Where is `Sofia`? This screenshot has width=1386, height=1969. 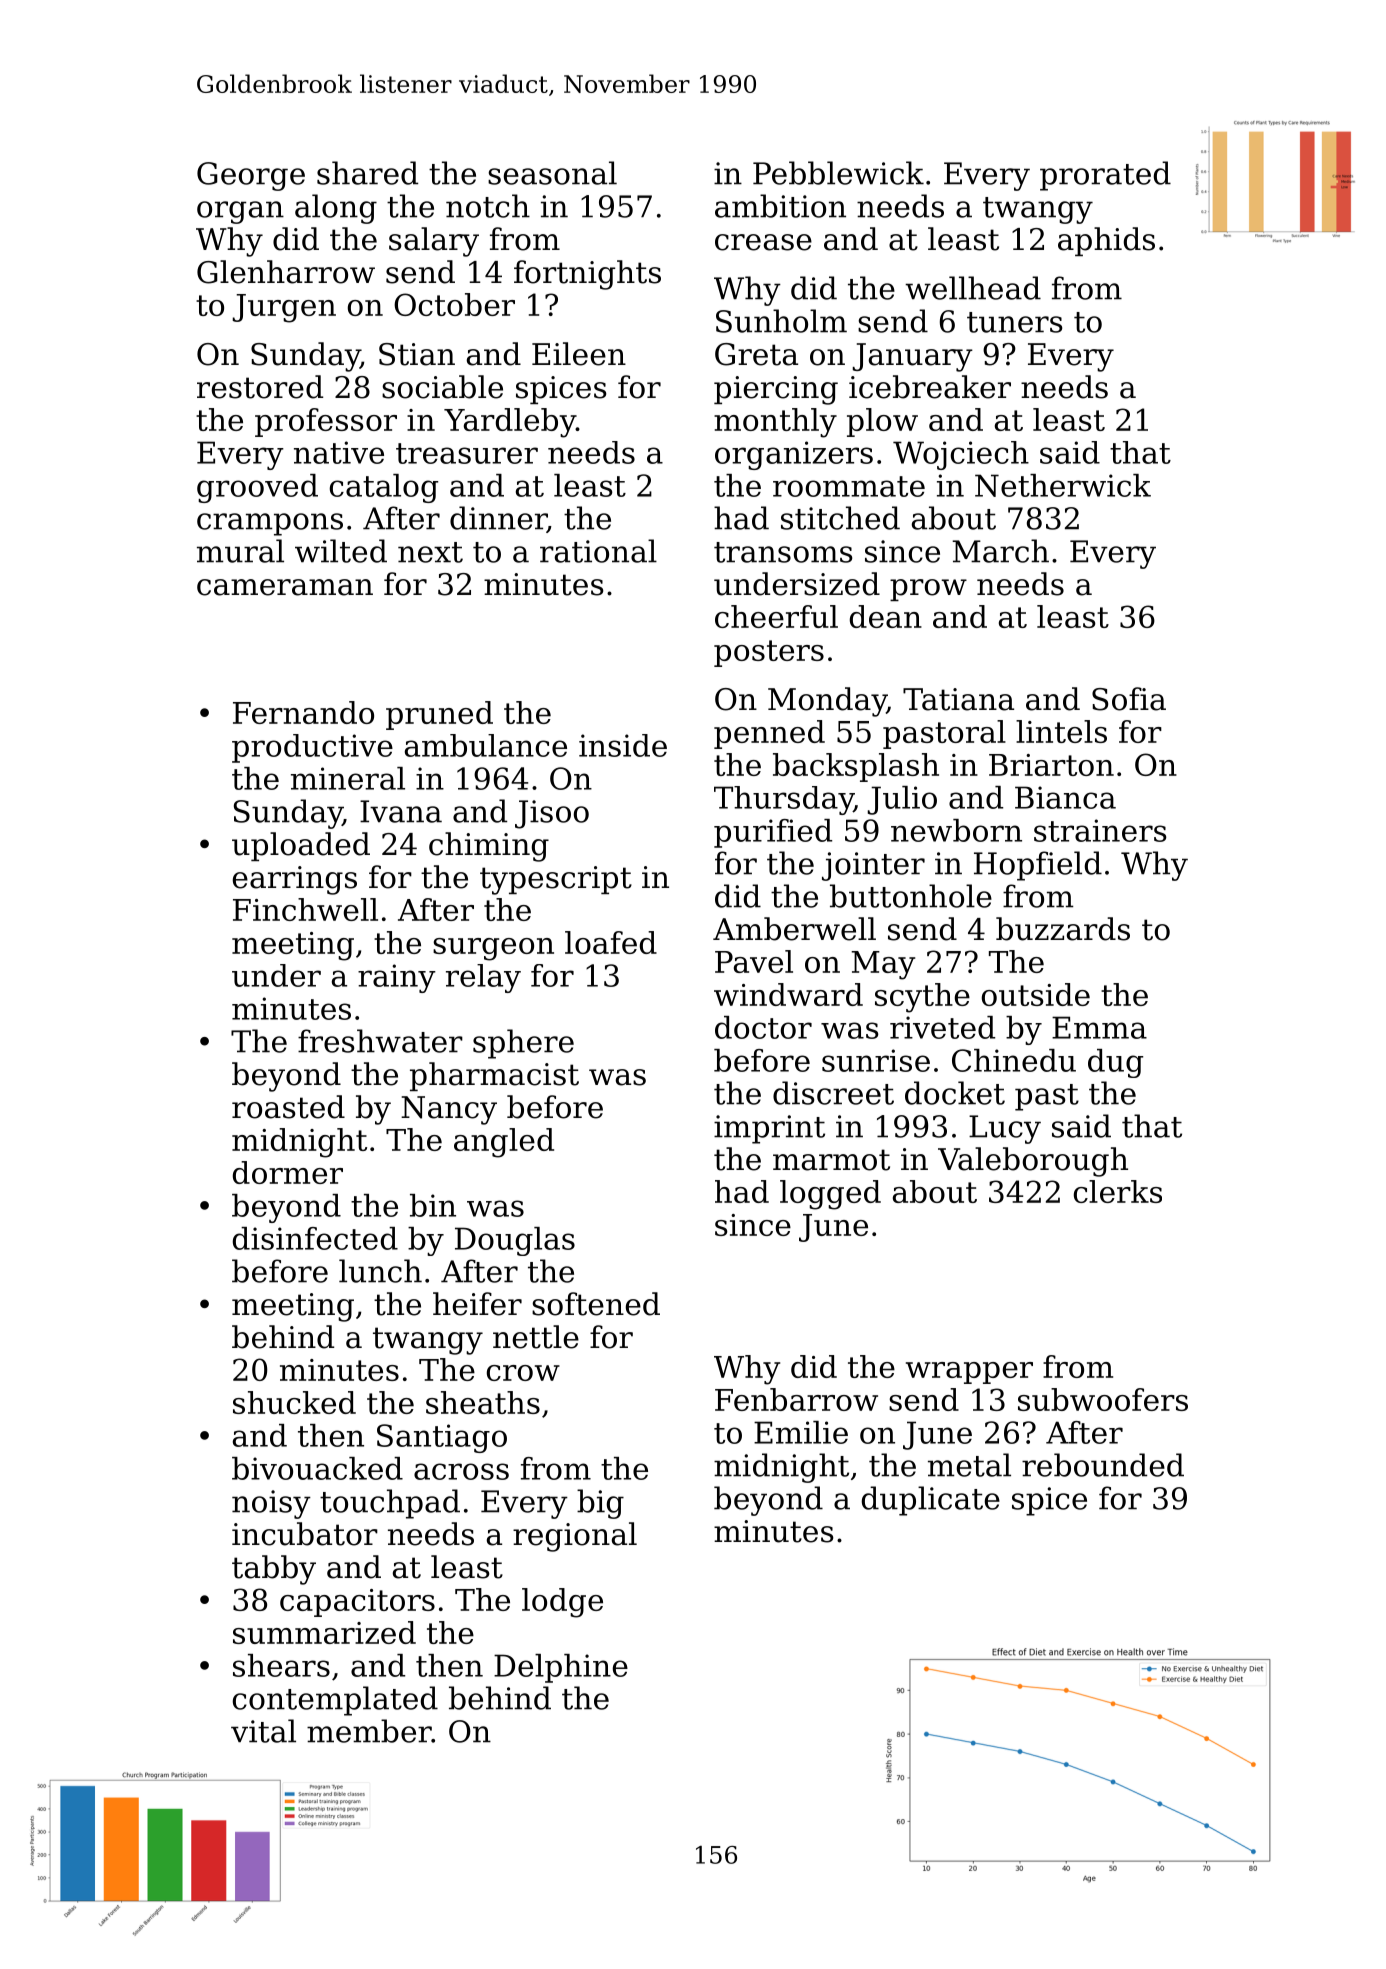 Sofia is located at coordinates (1129, 699).
